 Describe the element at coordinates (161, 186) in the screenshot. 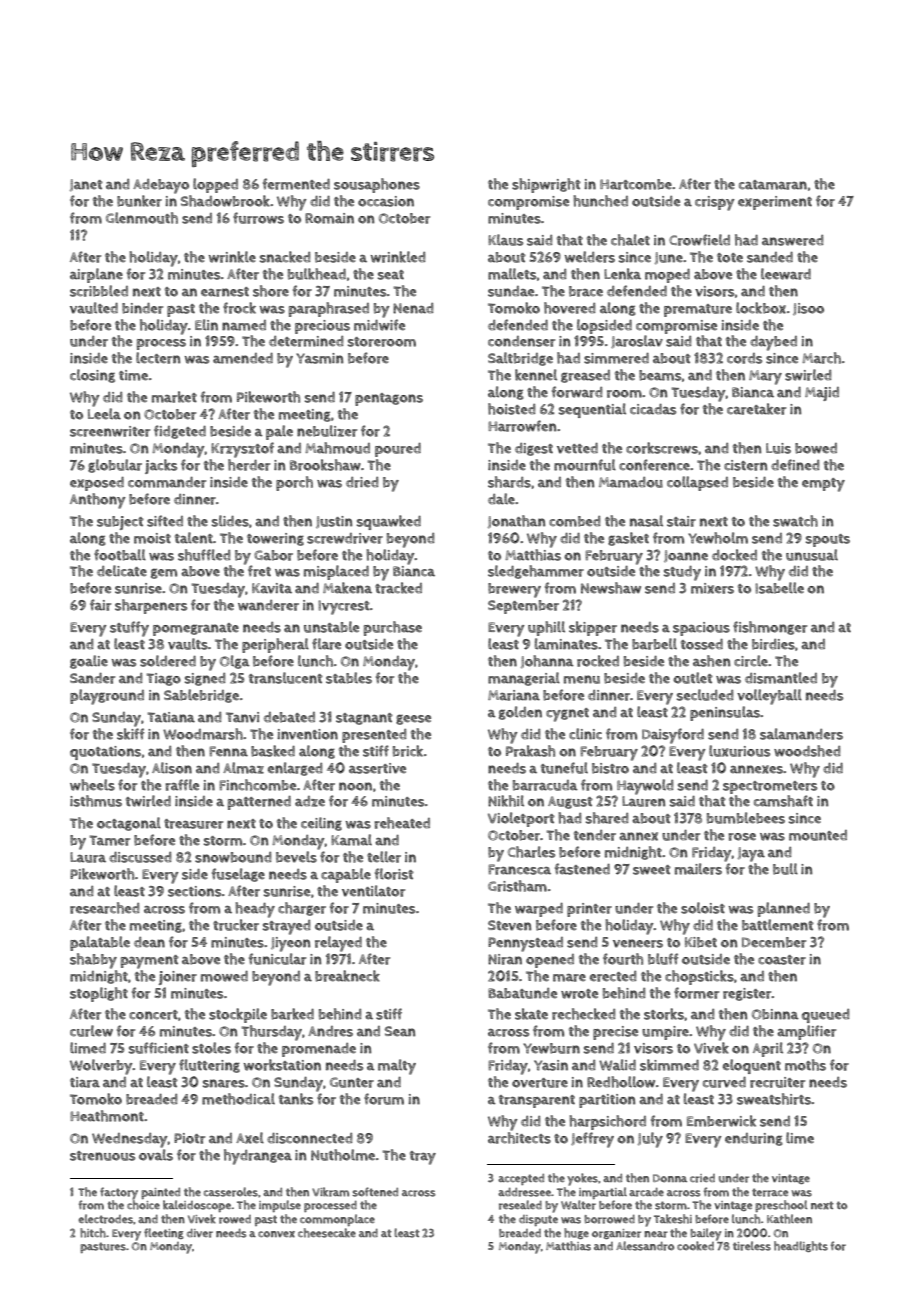

I see `Adebayo` at that location.
